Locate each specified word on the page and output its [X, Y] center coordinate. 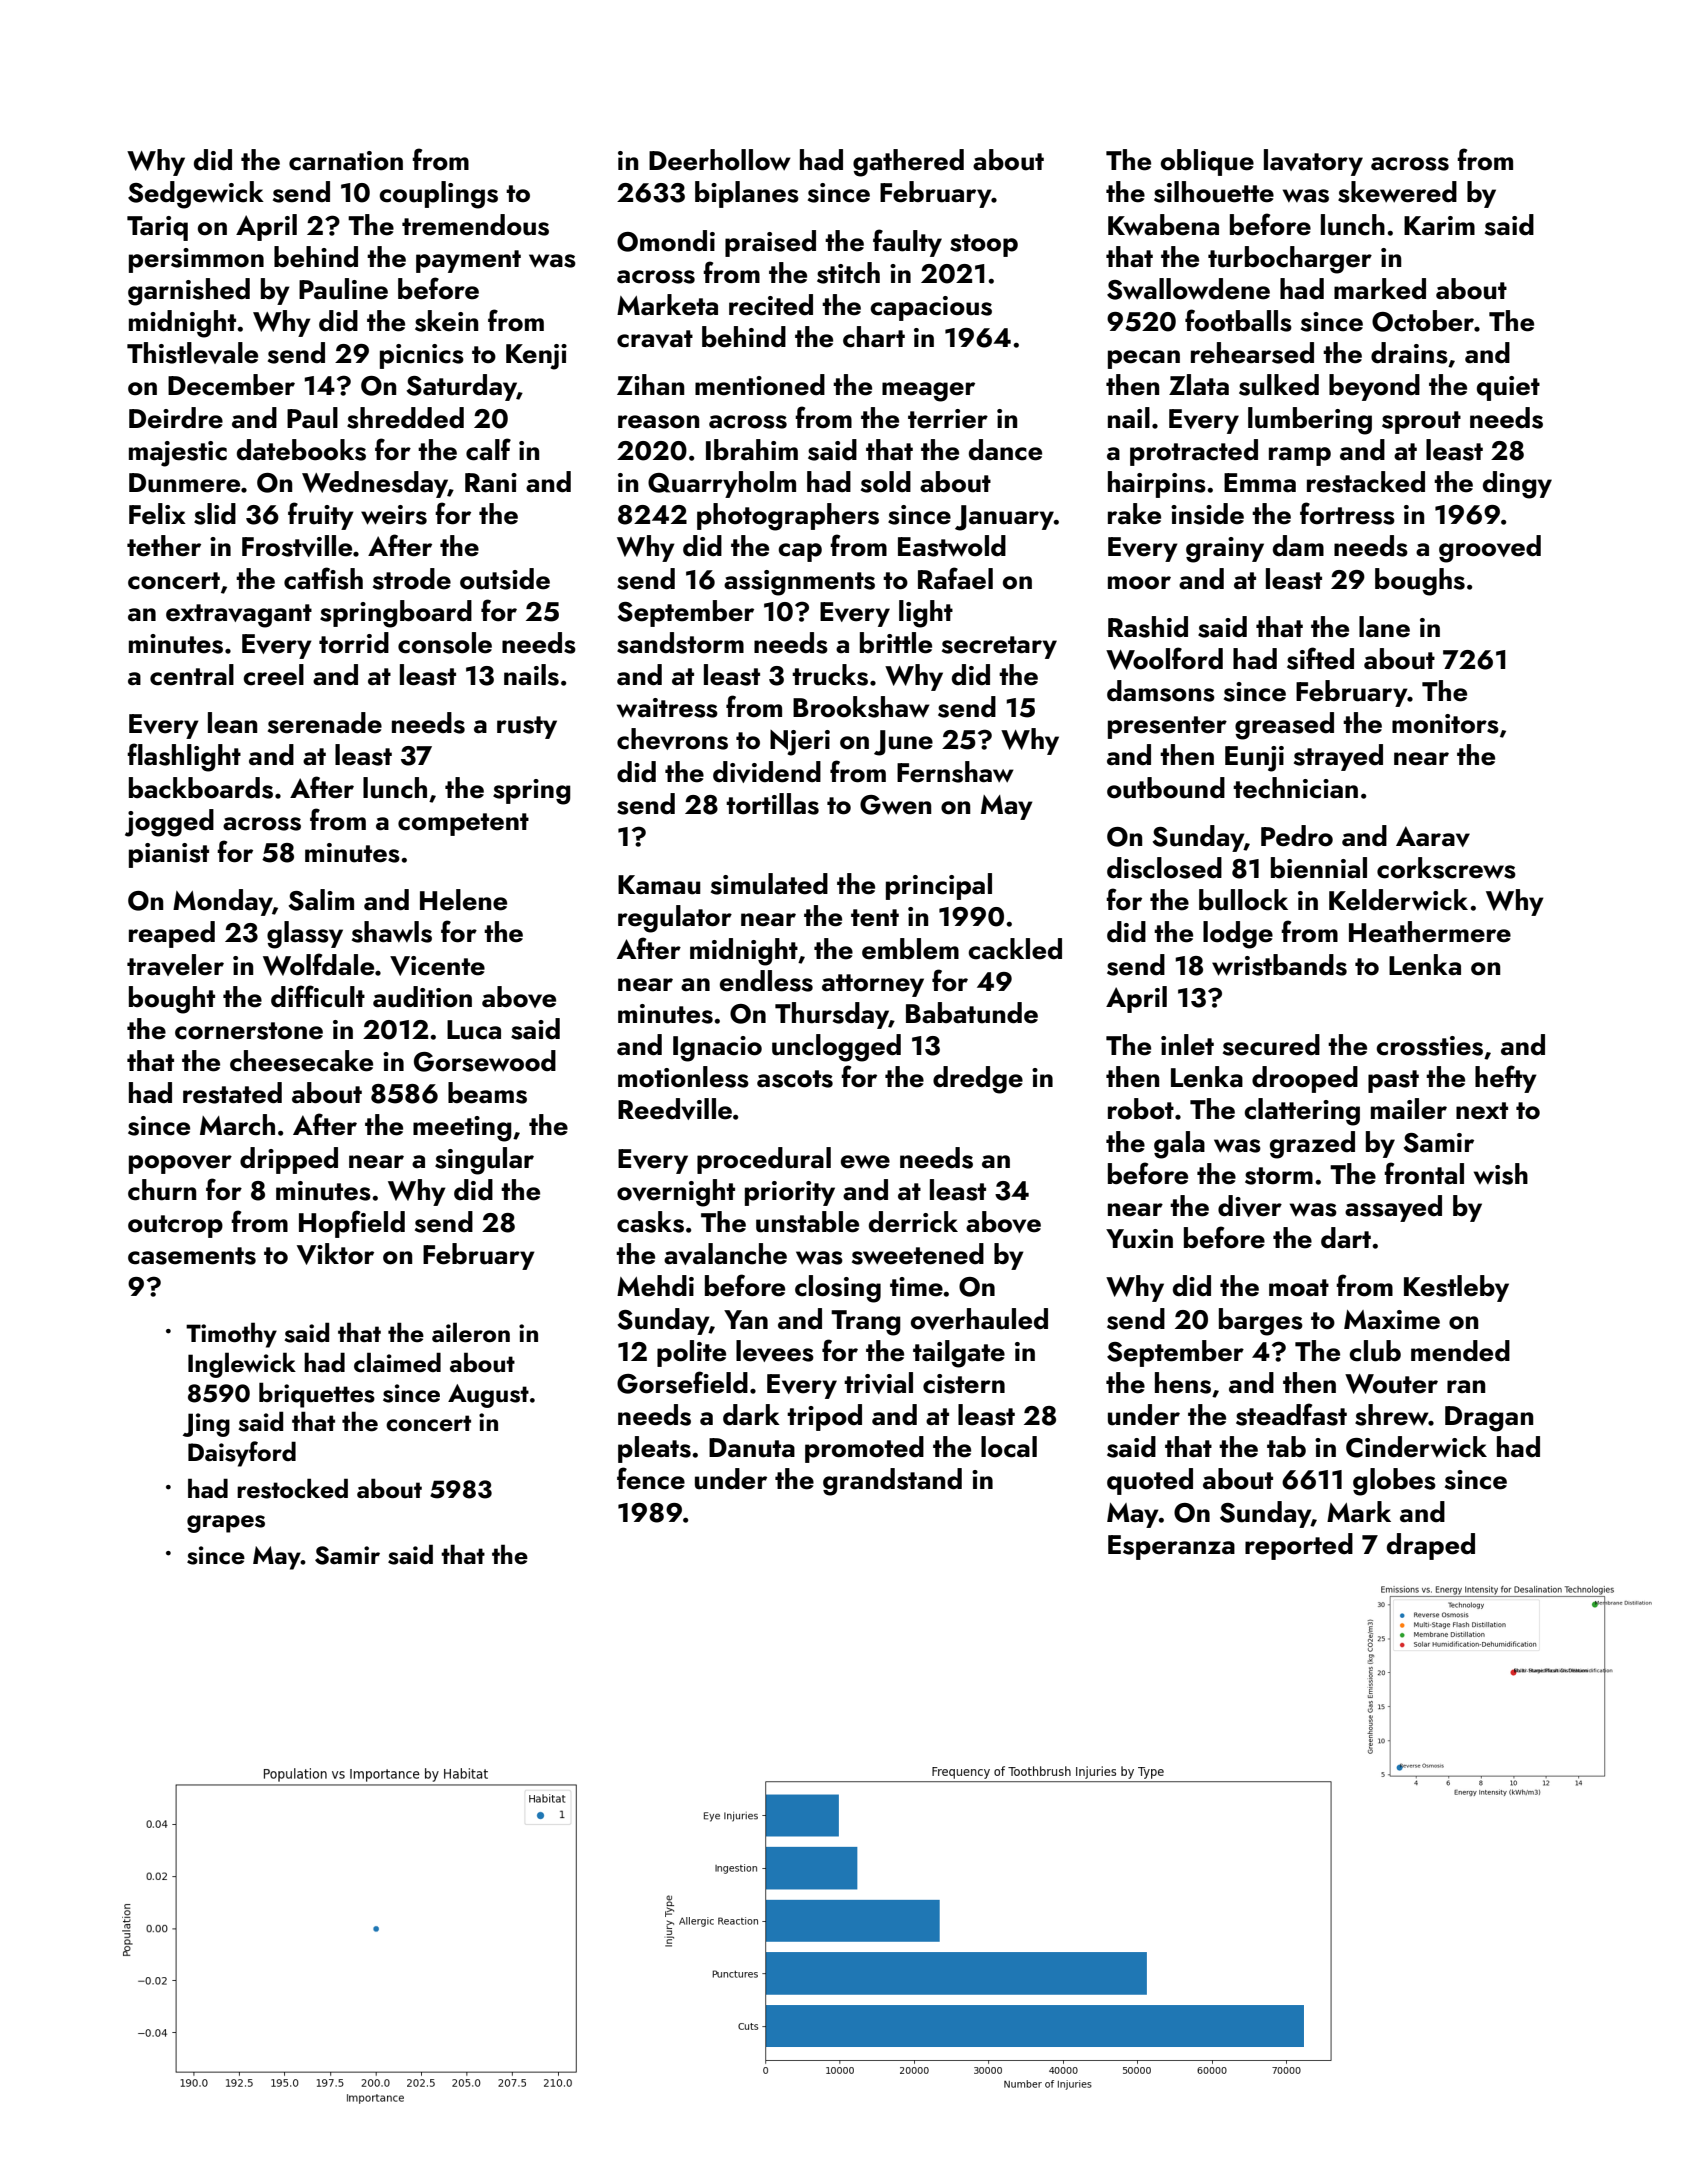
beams [487, 1093]
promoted [864, 1449]
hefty [1506, 1079]
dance [1005, 450]
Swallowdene [1188, 289]
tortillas [772, 804]
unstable [807, 1222]
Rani [491, 483]
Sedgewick [196, 195]
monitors [1445, 724]
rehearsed [1252, 353]
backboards [201, 788]
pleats [654, 1449]
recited [771, 305]
